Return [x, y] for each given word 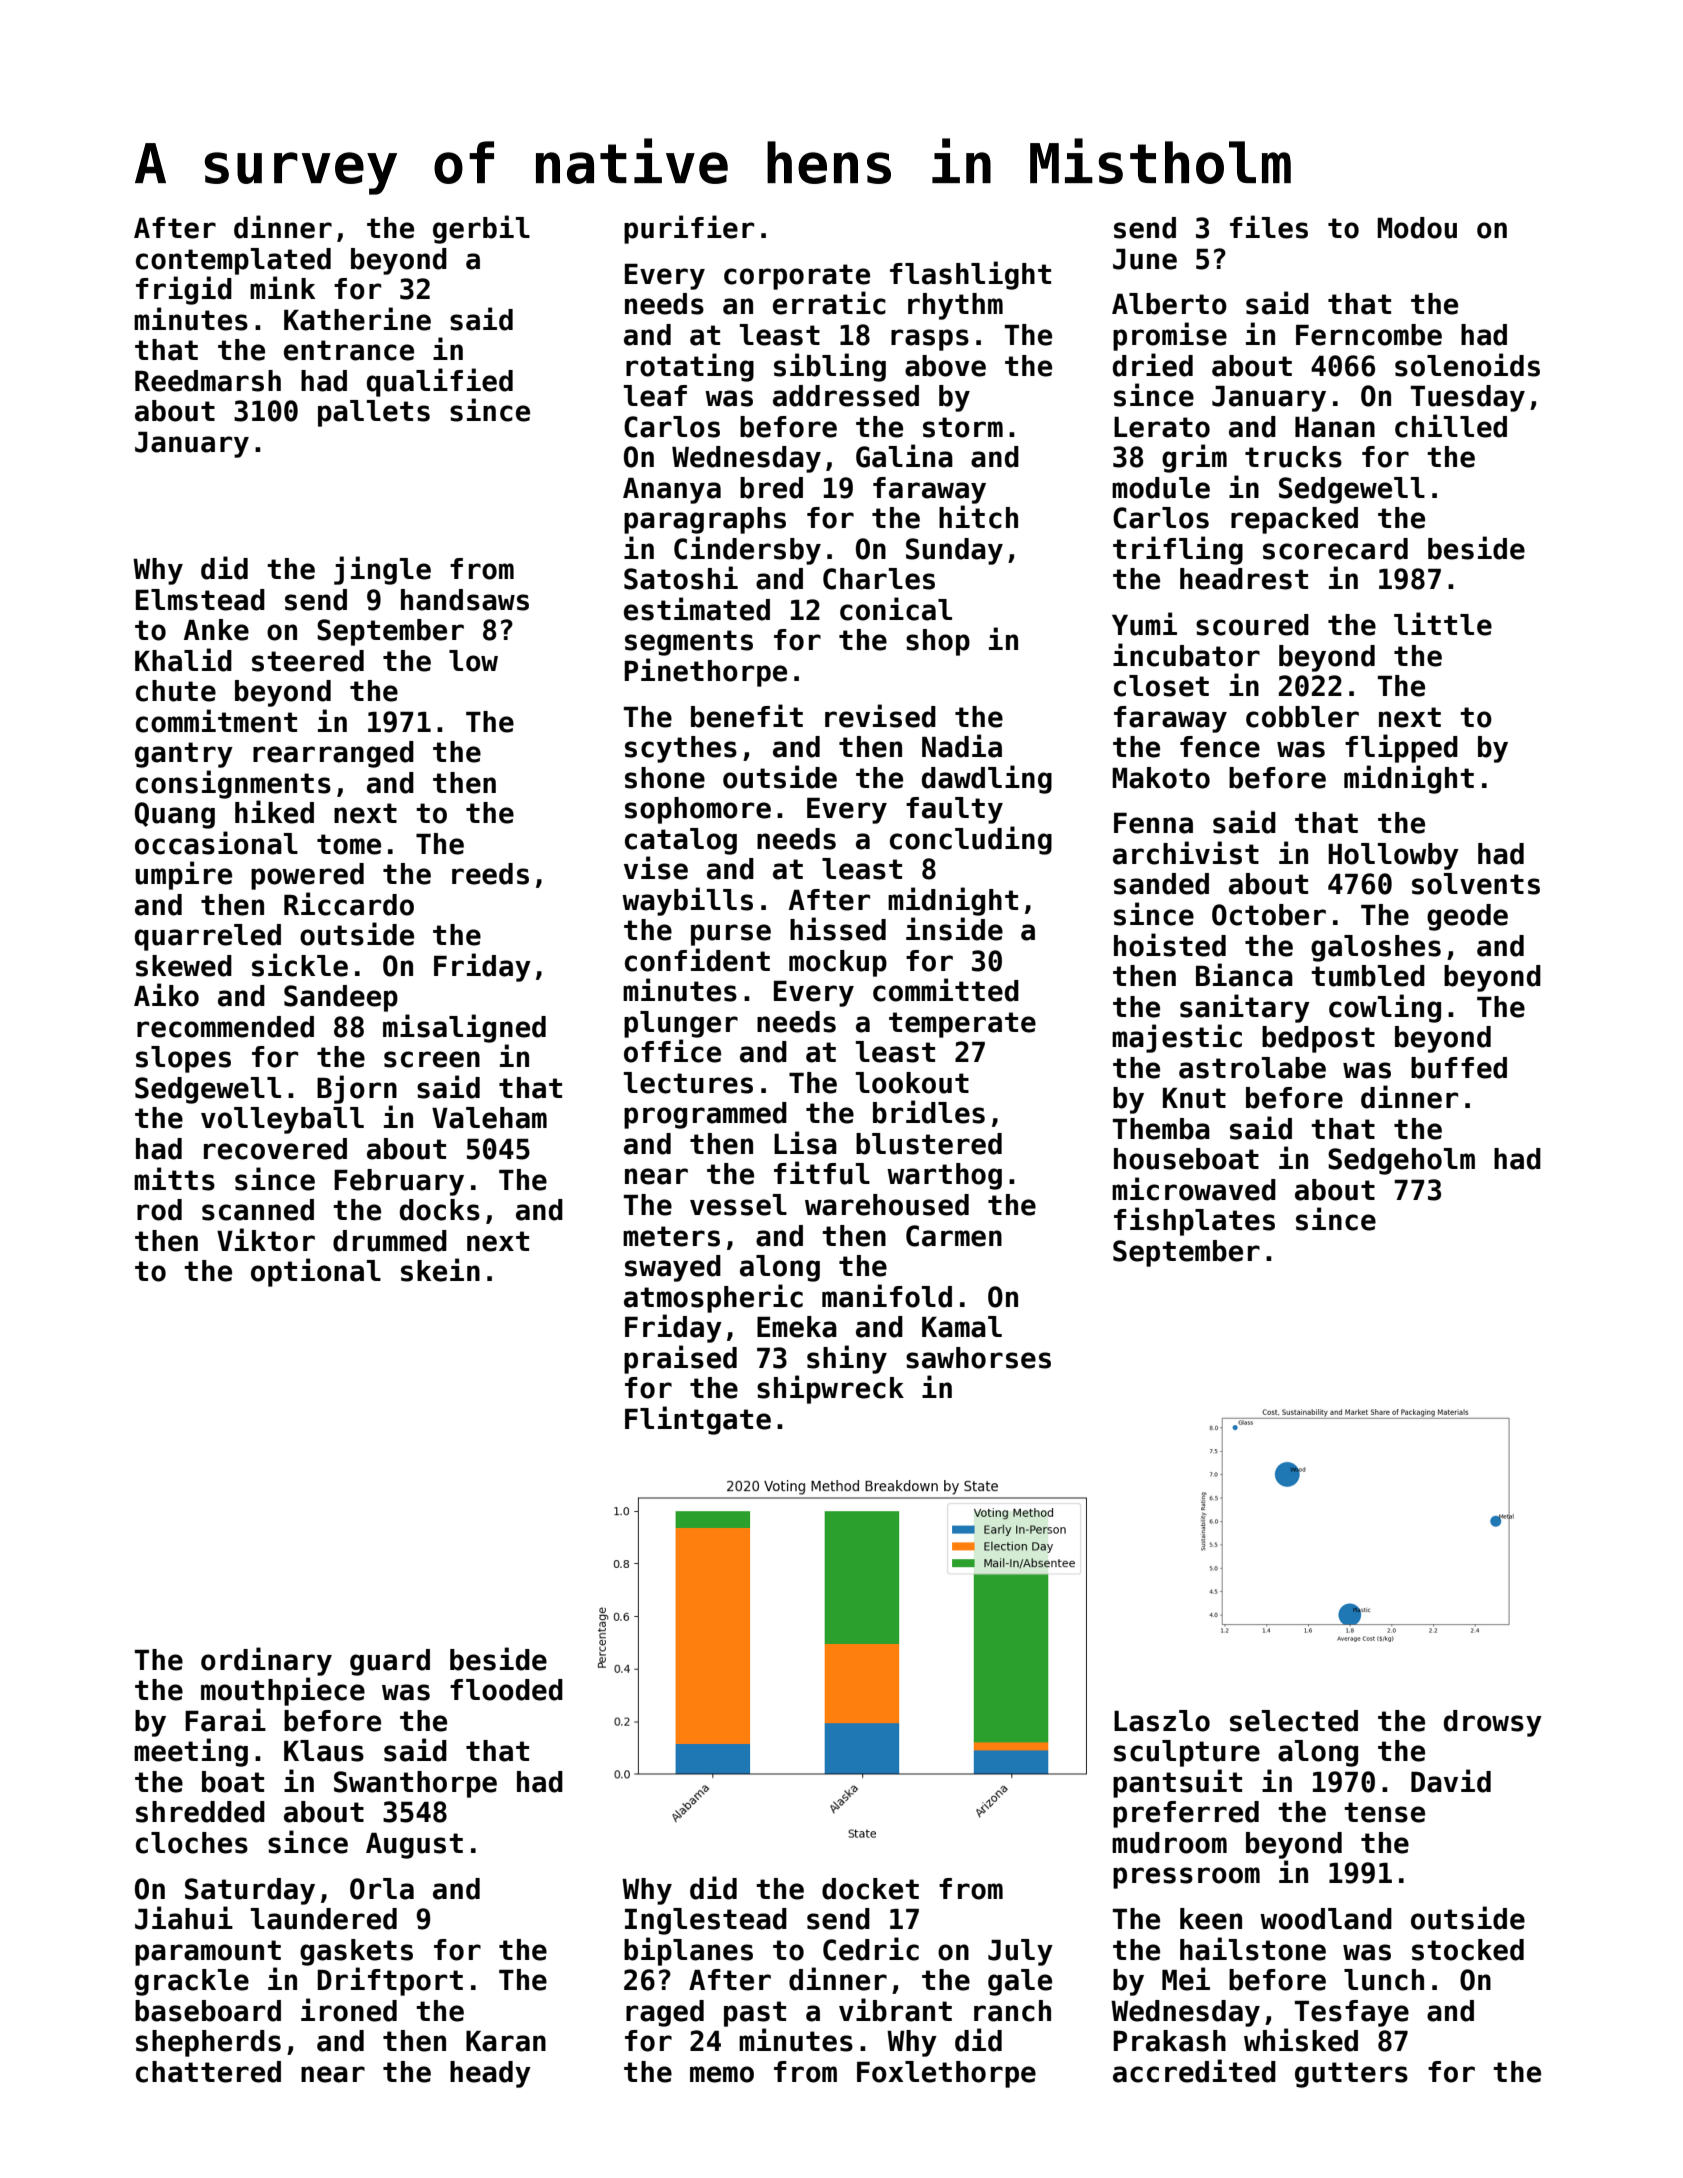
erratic [829, 303]
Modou [1417, 228]
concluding [971, 840]
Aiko [166, 995]
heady [490, 2074]
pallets [374, 413]
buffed [1459, 1068]
